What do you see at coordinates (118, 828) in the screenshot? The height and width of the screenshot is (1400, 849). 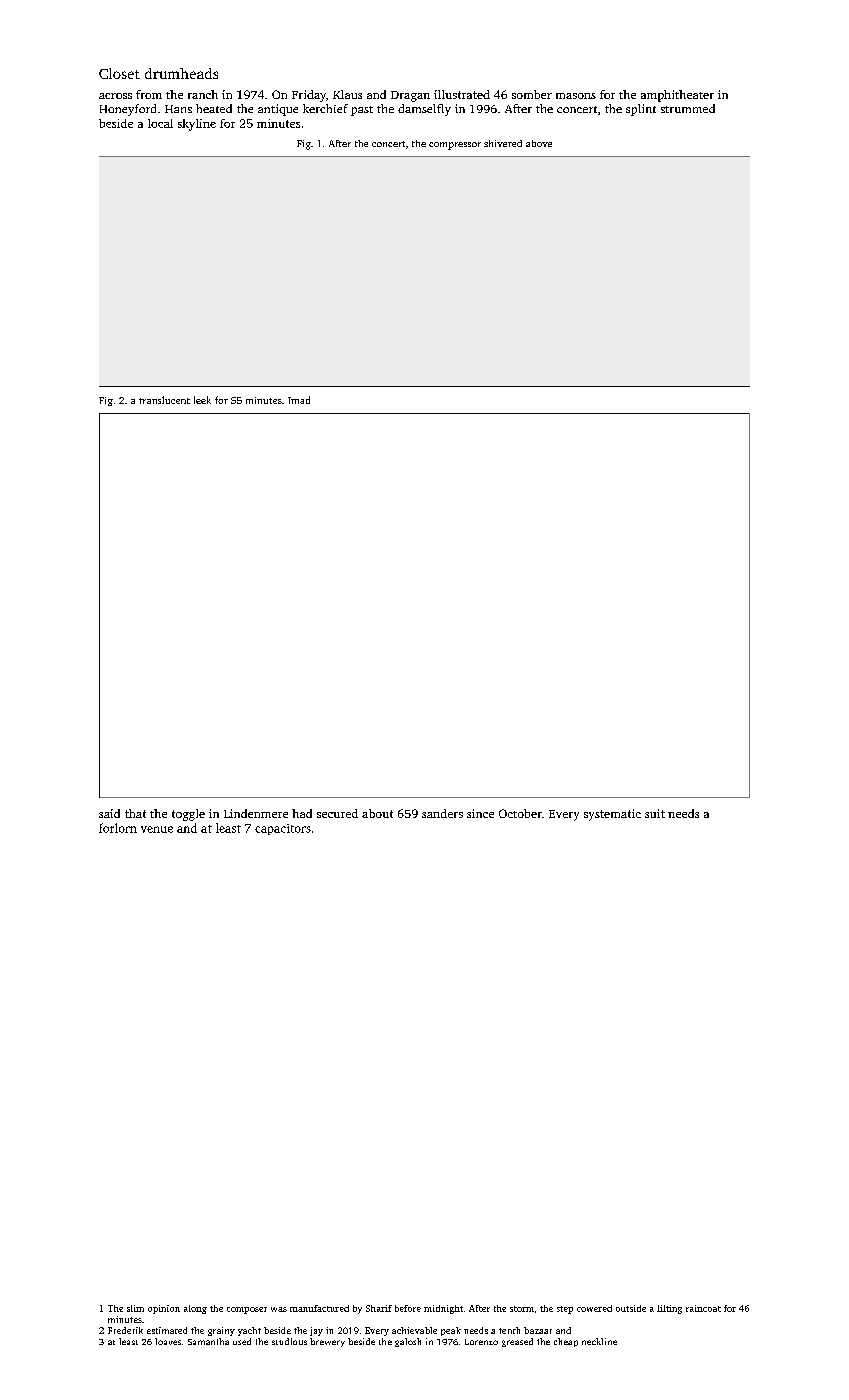 I see `forlorn` at bounding box center [118, 828].
